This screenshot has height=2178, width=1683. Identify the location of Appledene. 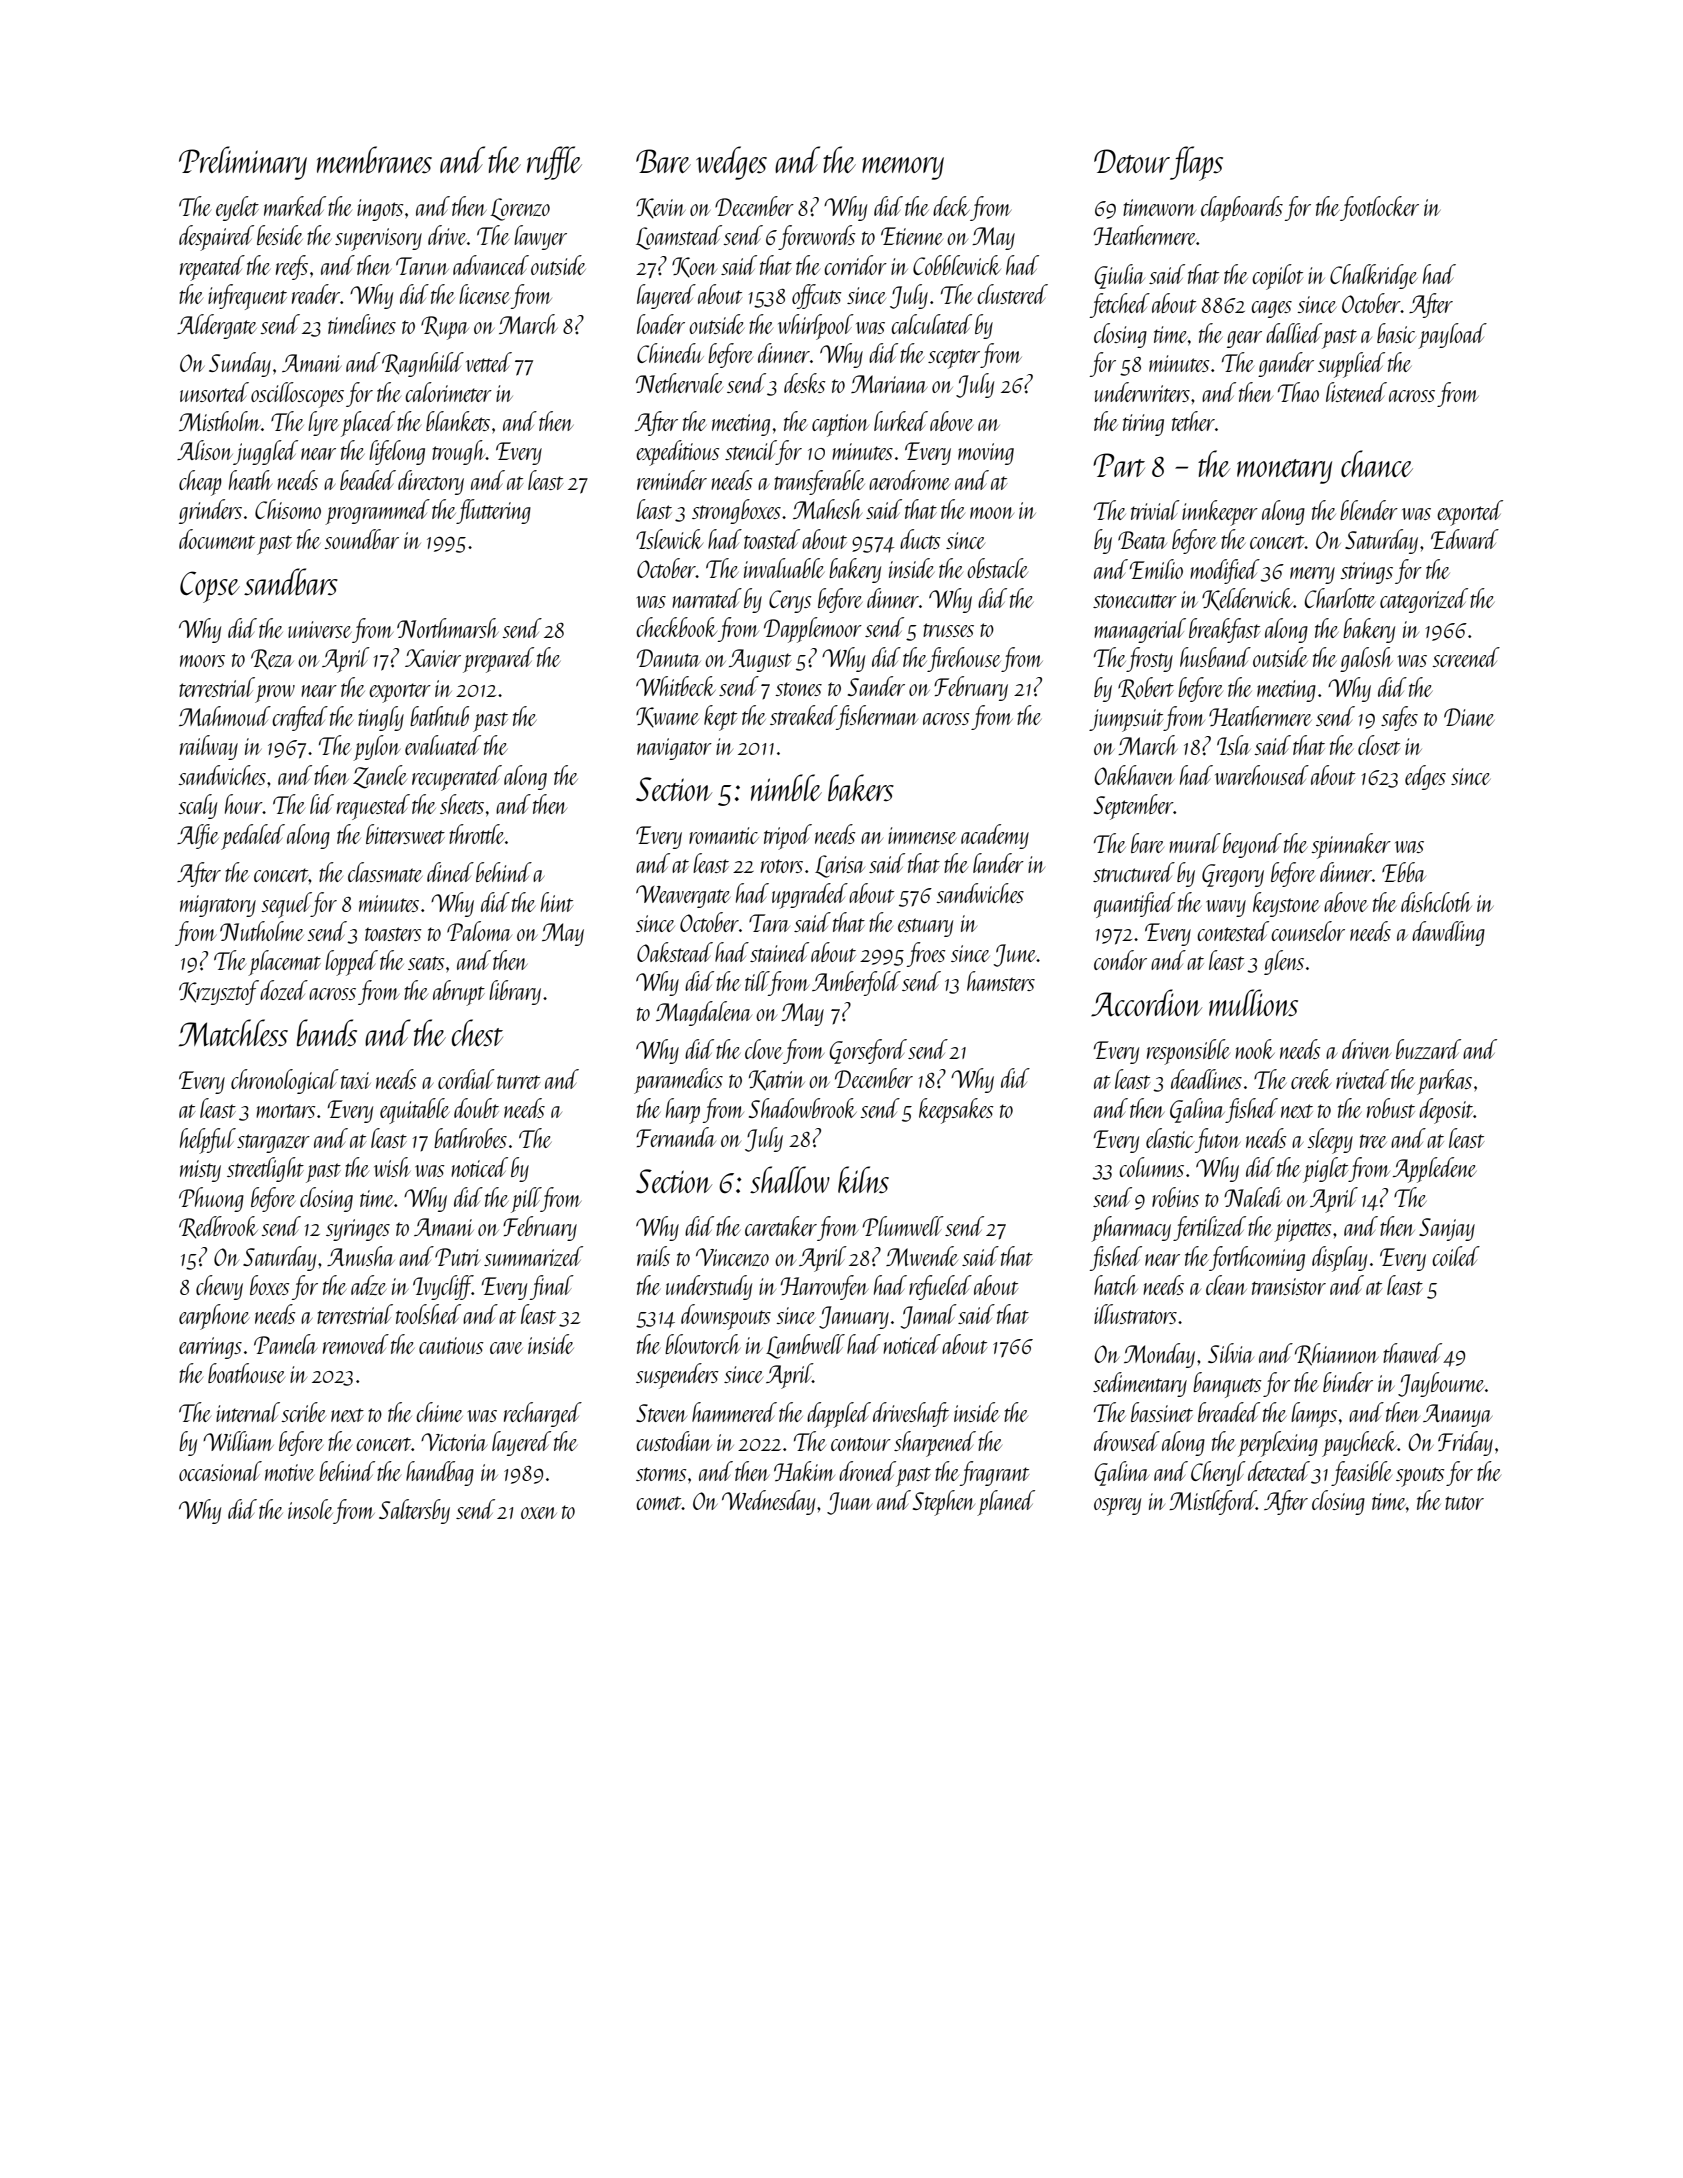
(1435, 1170).
